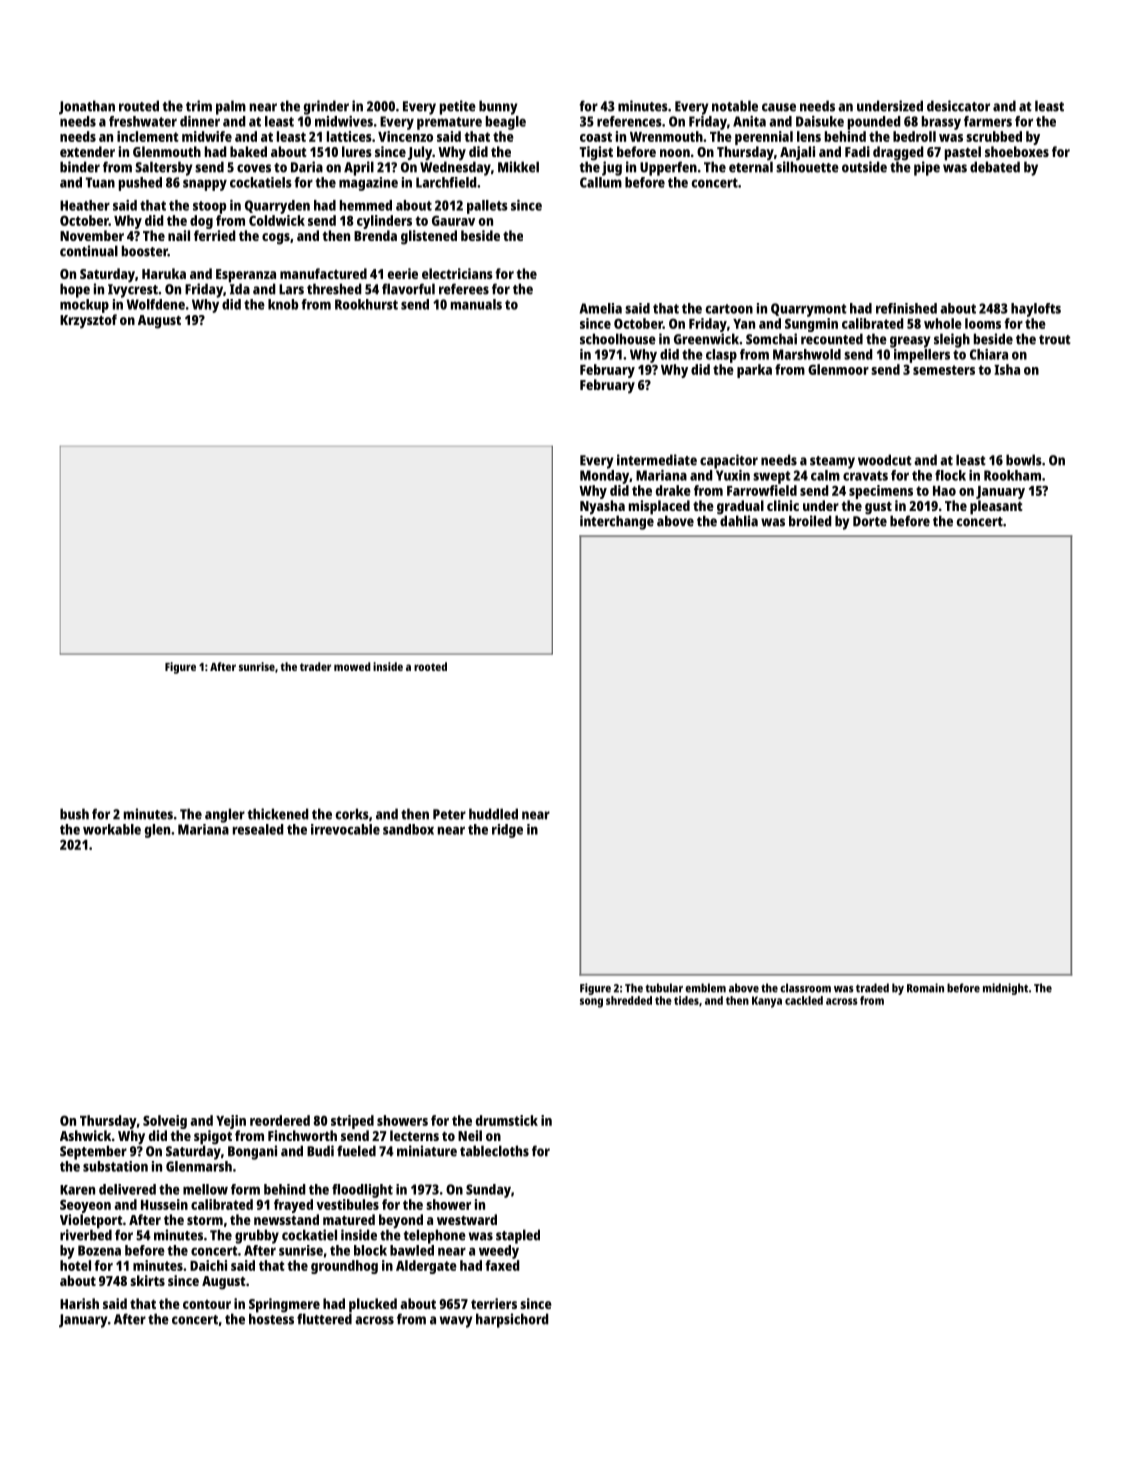  What do you see at coordinates (199, 106) in the screenshot?
I see `trim` at bounding box center [199, 106].
